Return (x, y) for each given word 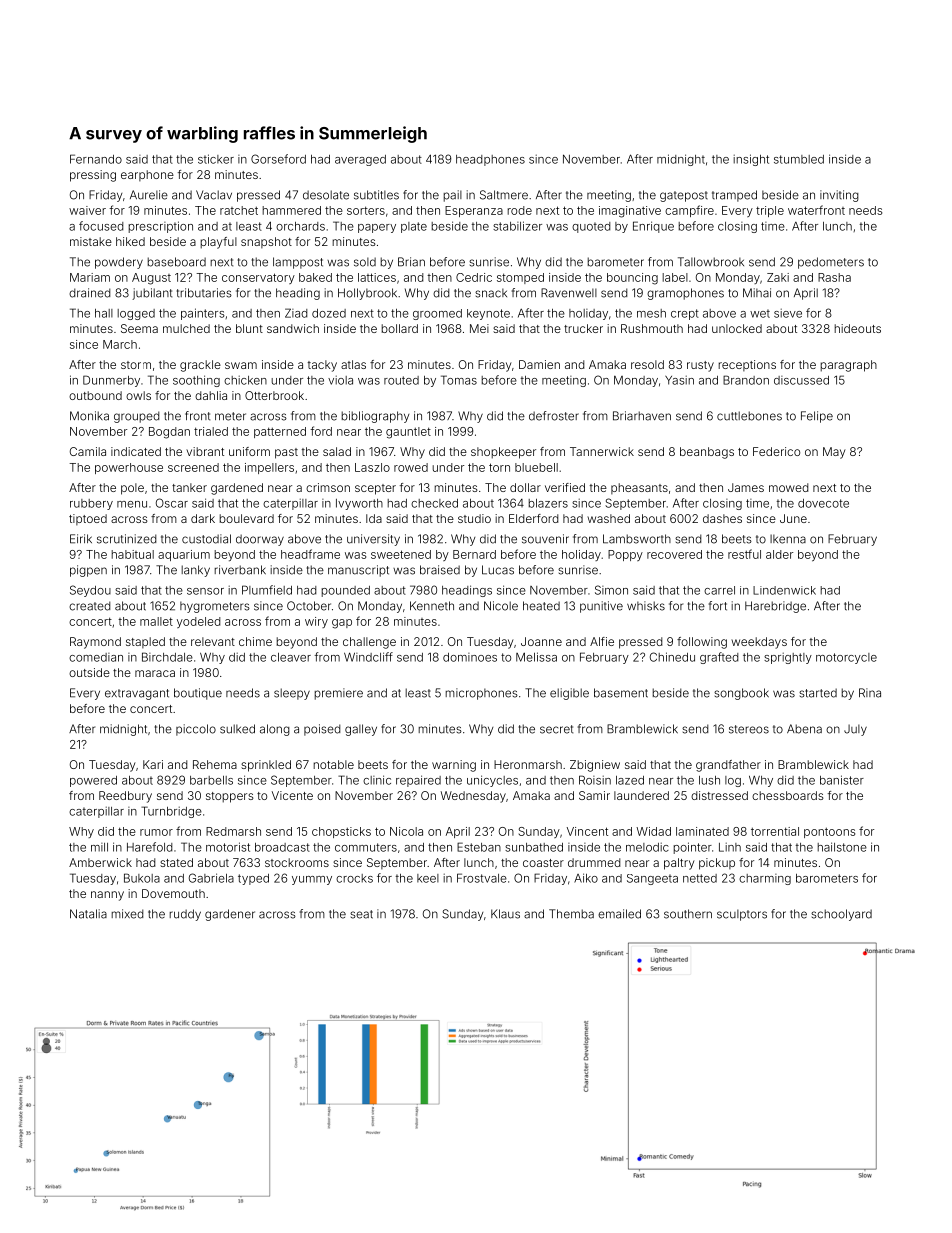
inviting (839, 196)
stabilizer (517, 226)
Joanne (541, 641)
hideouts (857, 328)
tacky (322, 366)
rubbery (91, 504)
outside (89, 672)
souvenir (545, 539)
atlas (353, 364)
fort (718, 606)
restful (744, 554)
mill (99, 847)
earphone (147, 175)
